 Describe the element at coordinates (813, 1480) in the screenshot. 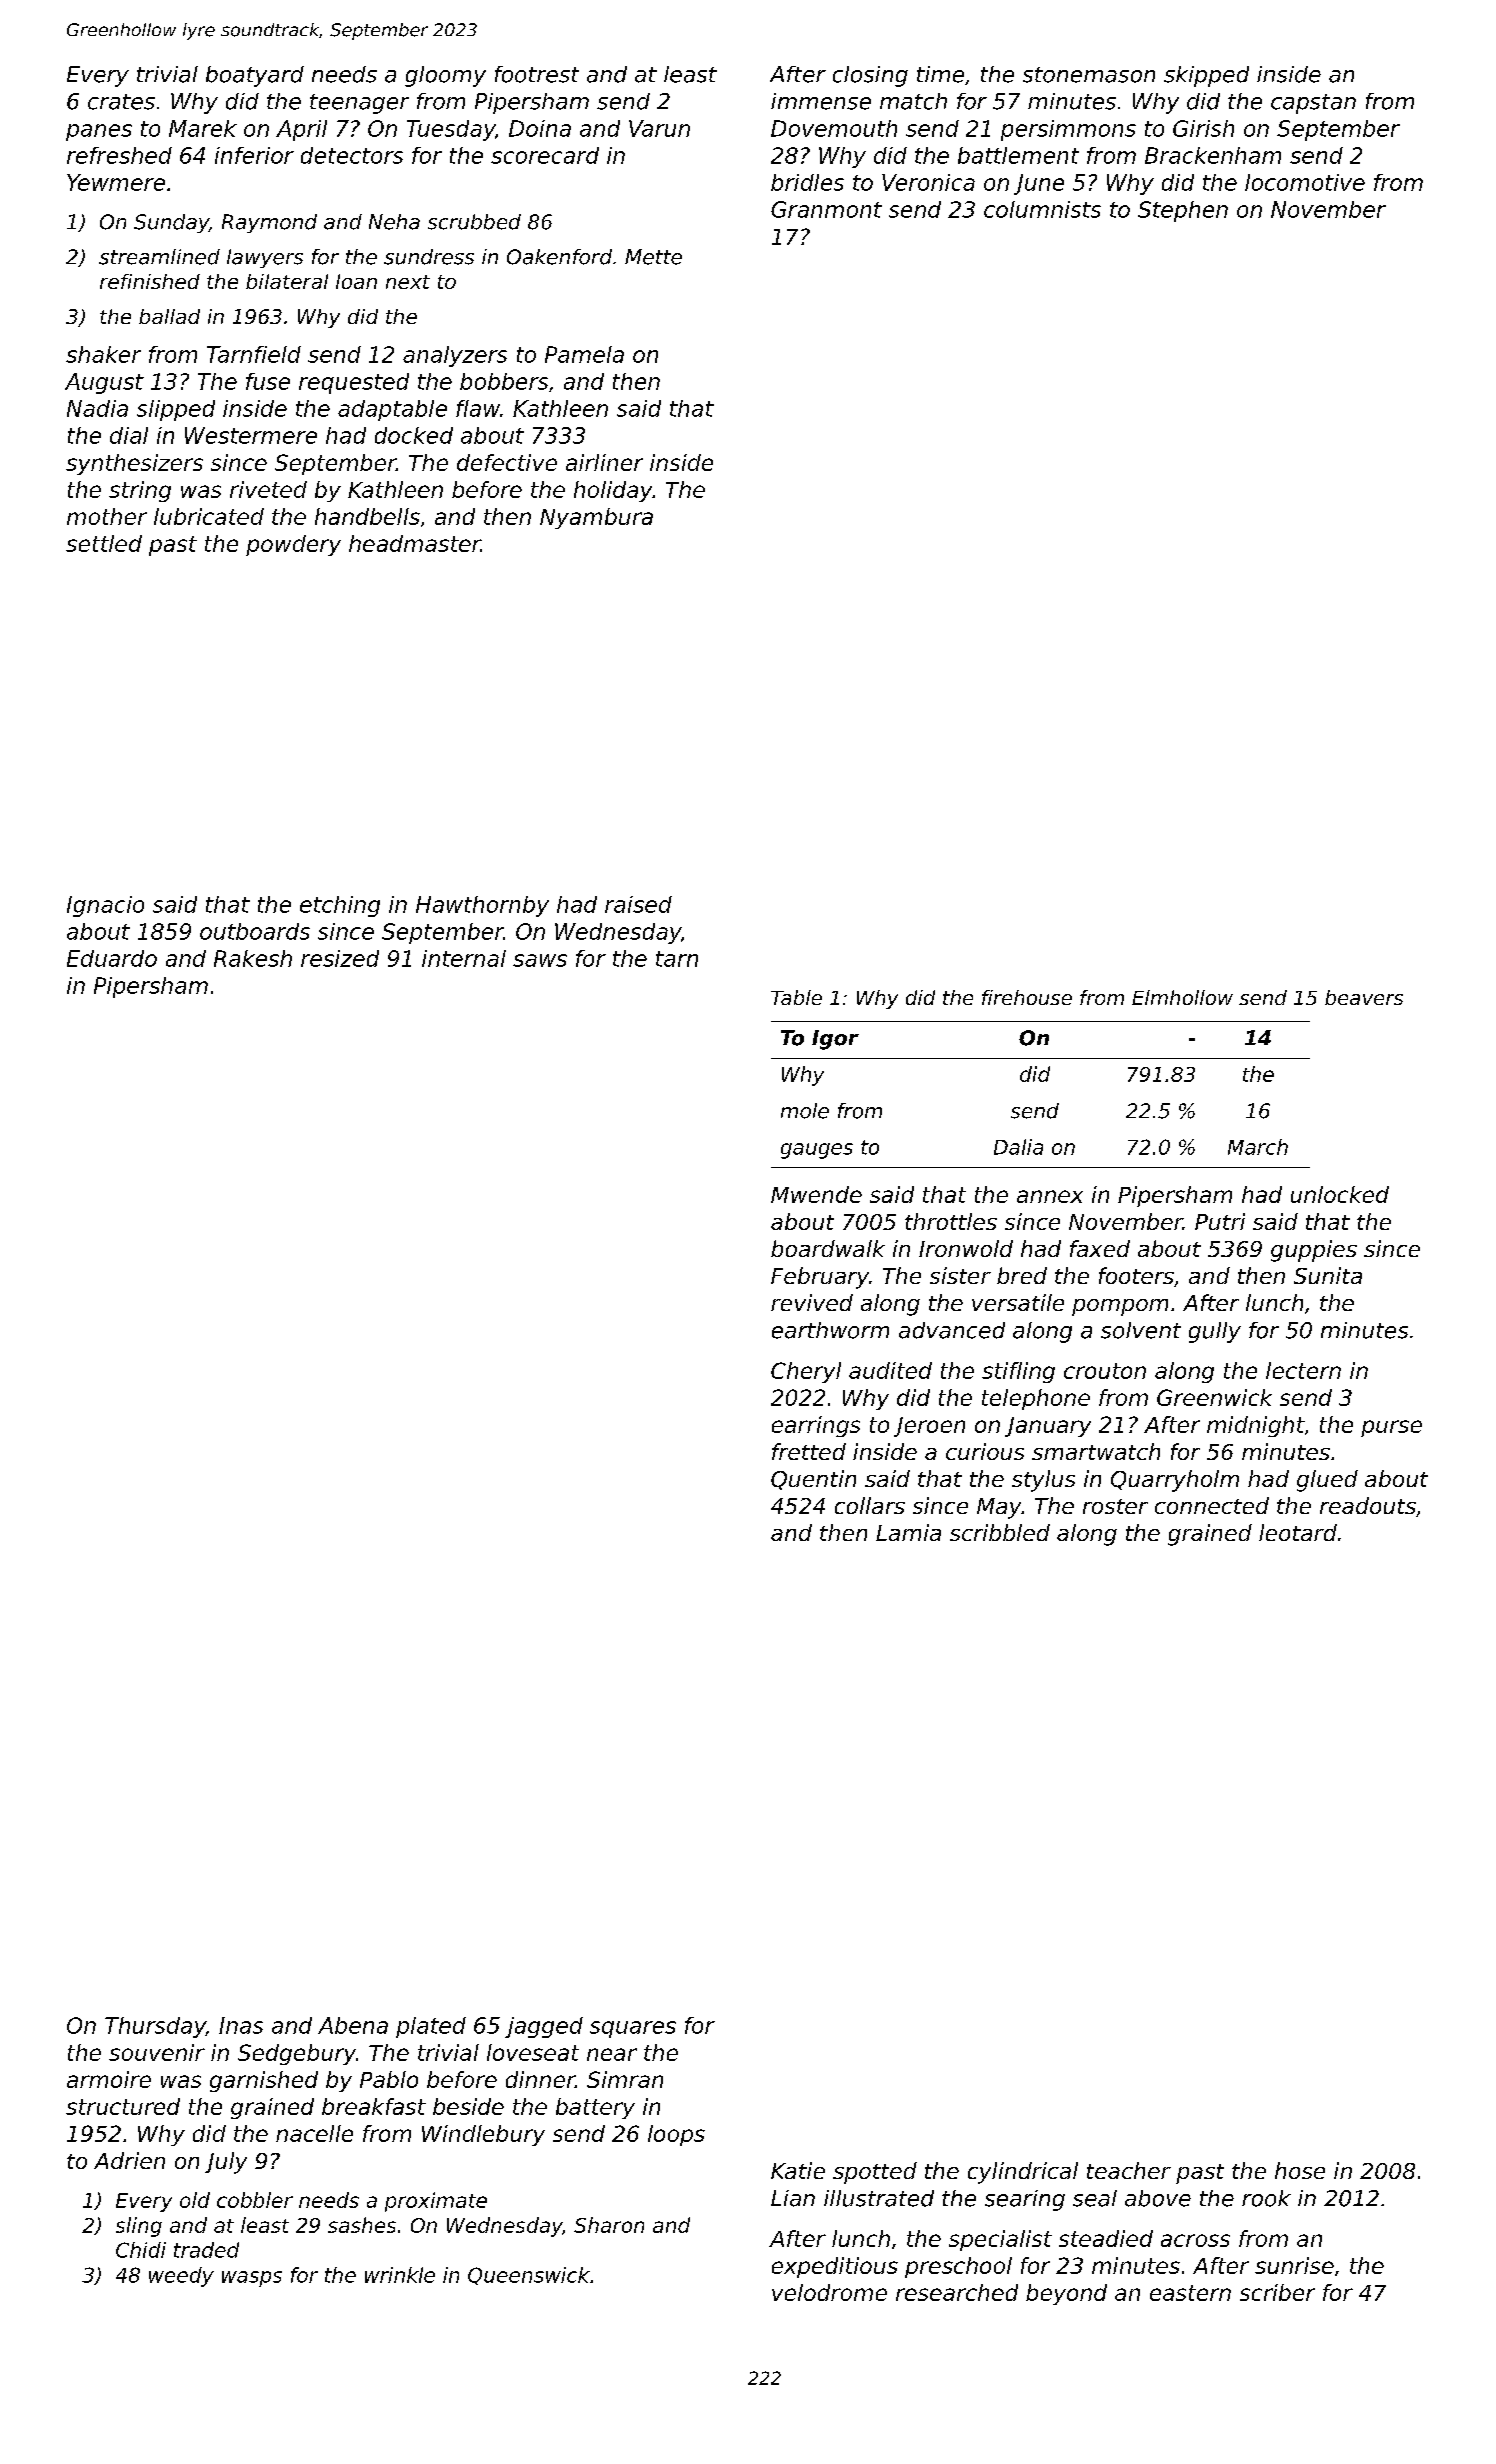

I see `Quentin` at that location.
